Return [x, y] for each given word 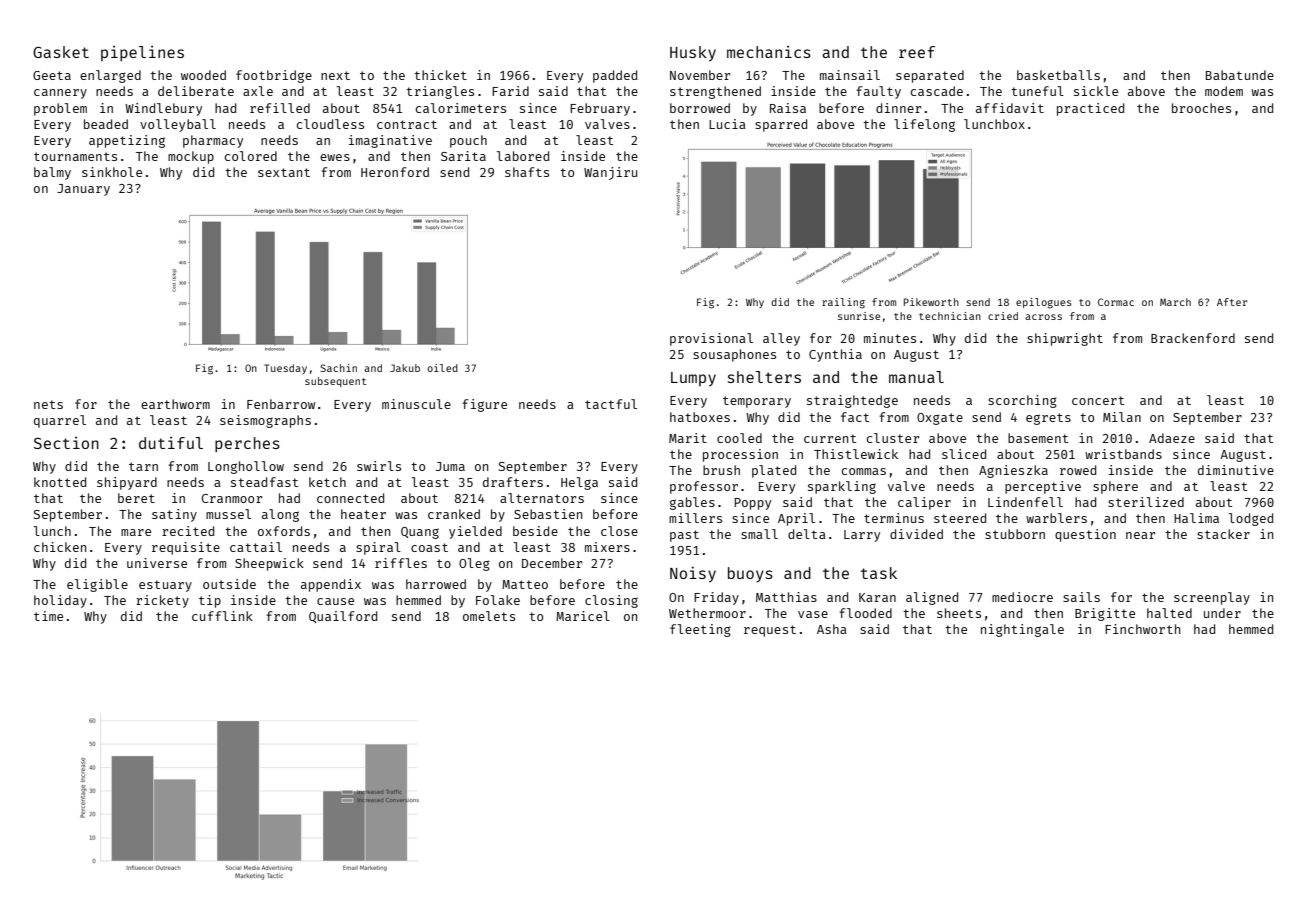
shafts [527, 172]
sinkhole [112, 172]
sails [1081, 597]
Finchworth [1142, 629]
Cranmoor [231, 498]
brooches [1201, 108]
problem [60, 109]
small [759, 534]
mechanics [769, 51]
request [770, 631]
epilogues [1044, 303]
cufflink [222, 616]
